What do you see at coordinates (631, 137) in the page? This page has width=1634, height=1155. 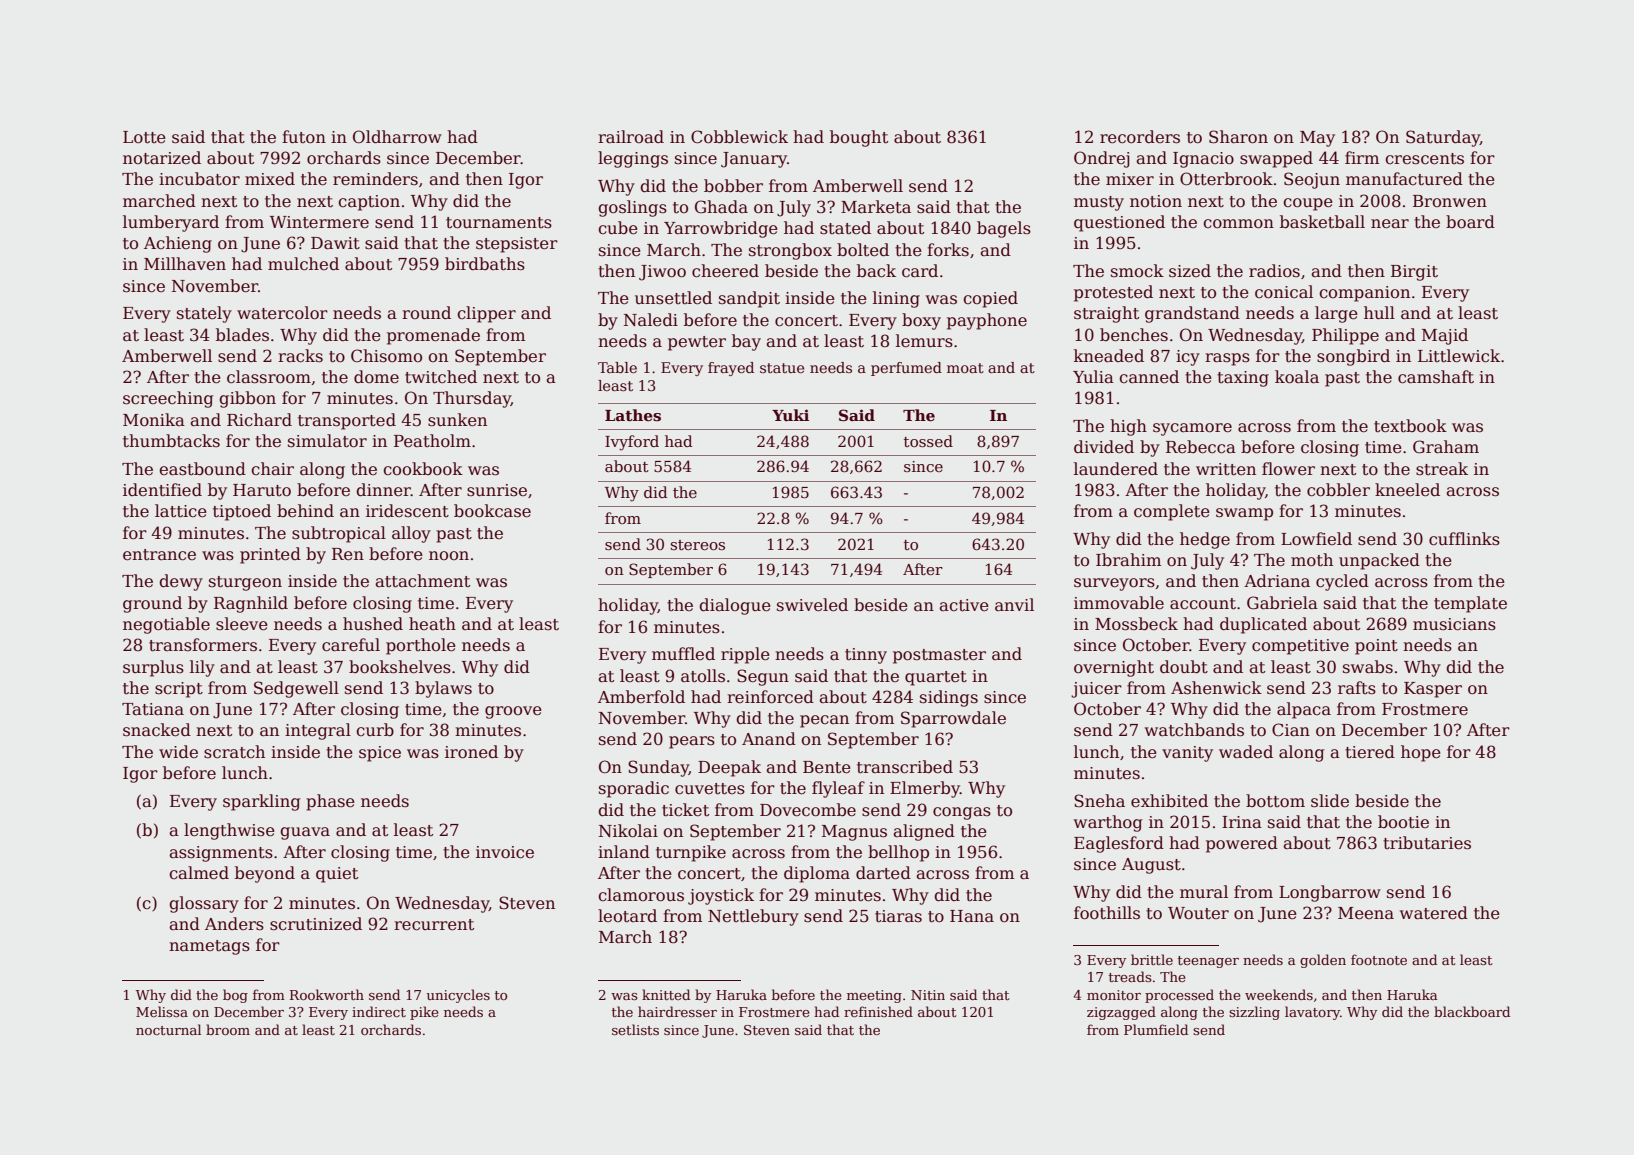 I see `railroad` at bounding box center [631, 137].
